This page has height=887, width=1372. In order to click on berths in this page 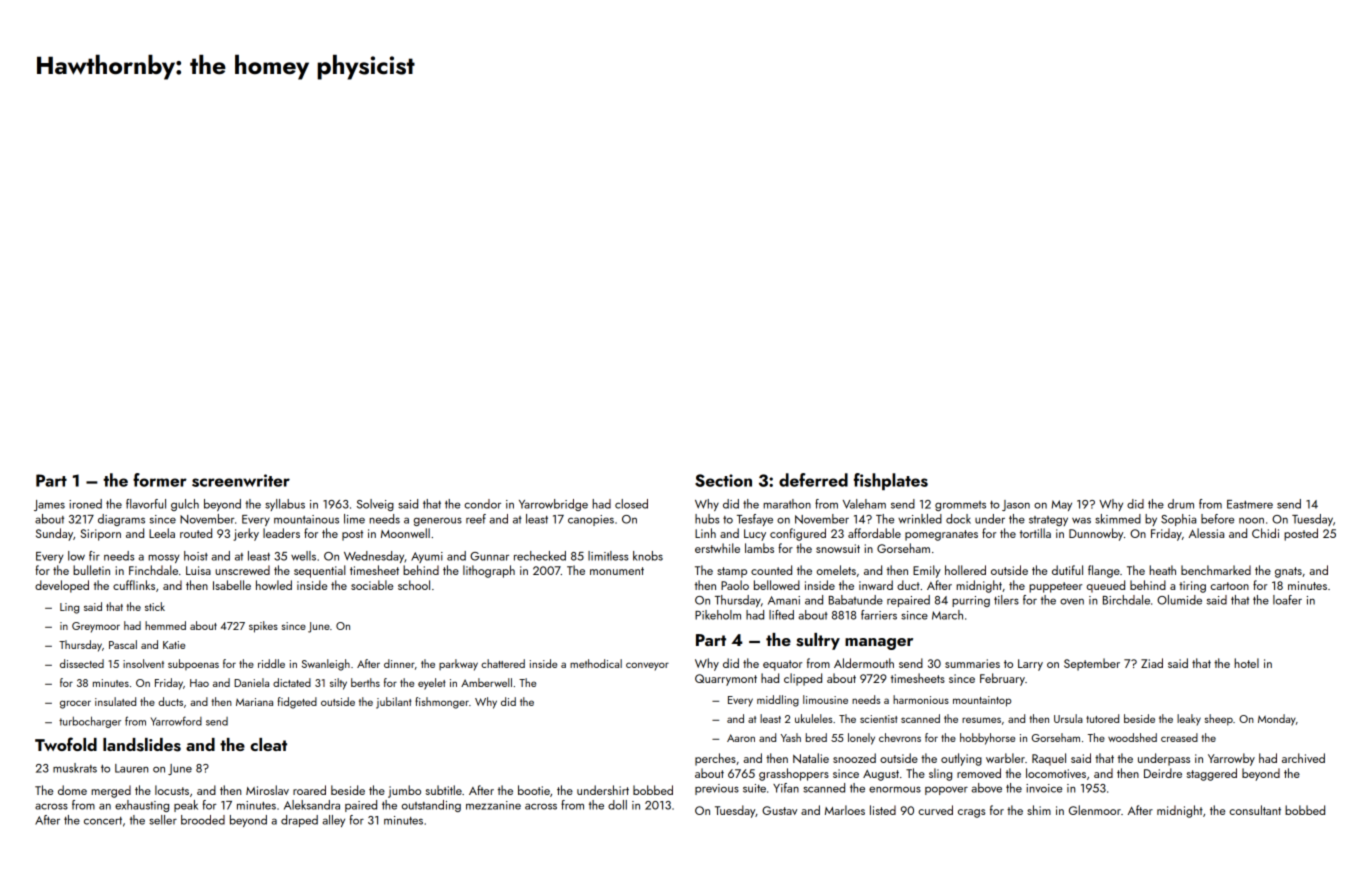, I will do `click(365, 682)`.
